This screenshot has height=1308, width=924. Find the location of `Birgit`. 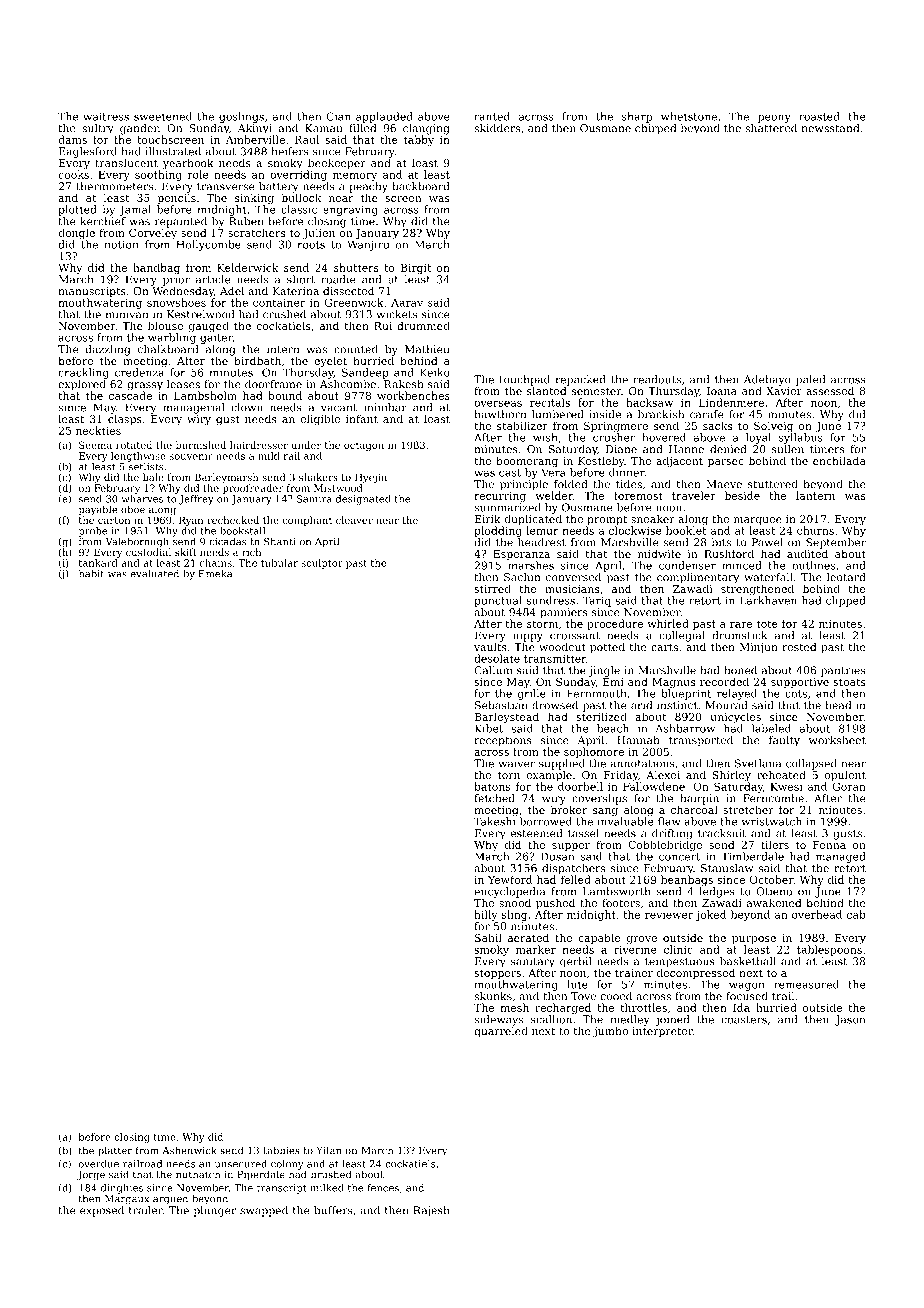

Birgit is located at coordinates (416, 269).
